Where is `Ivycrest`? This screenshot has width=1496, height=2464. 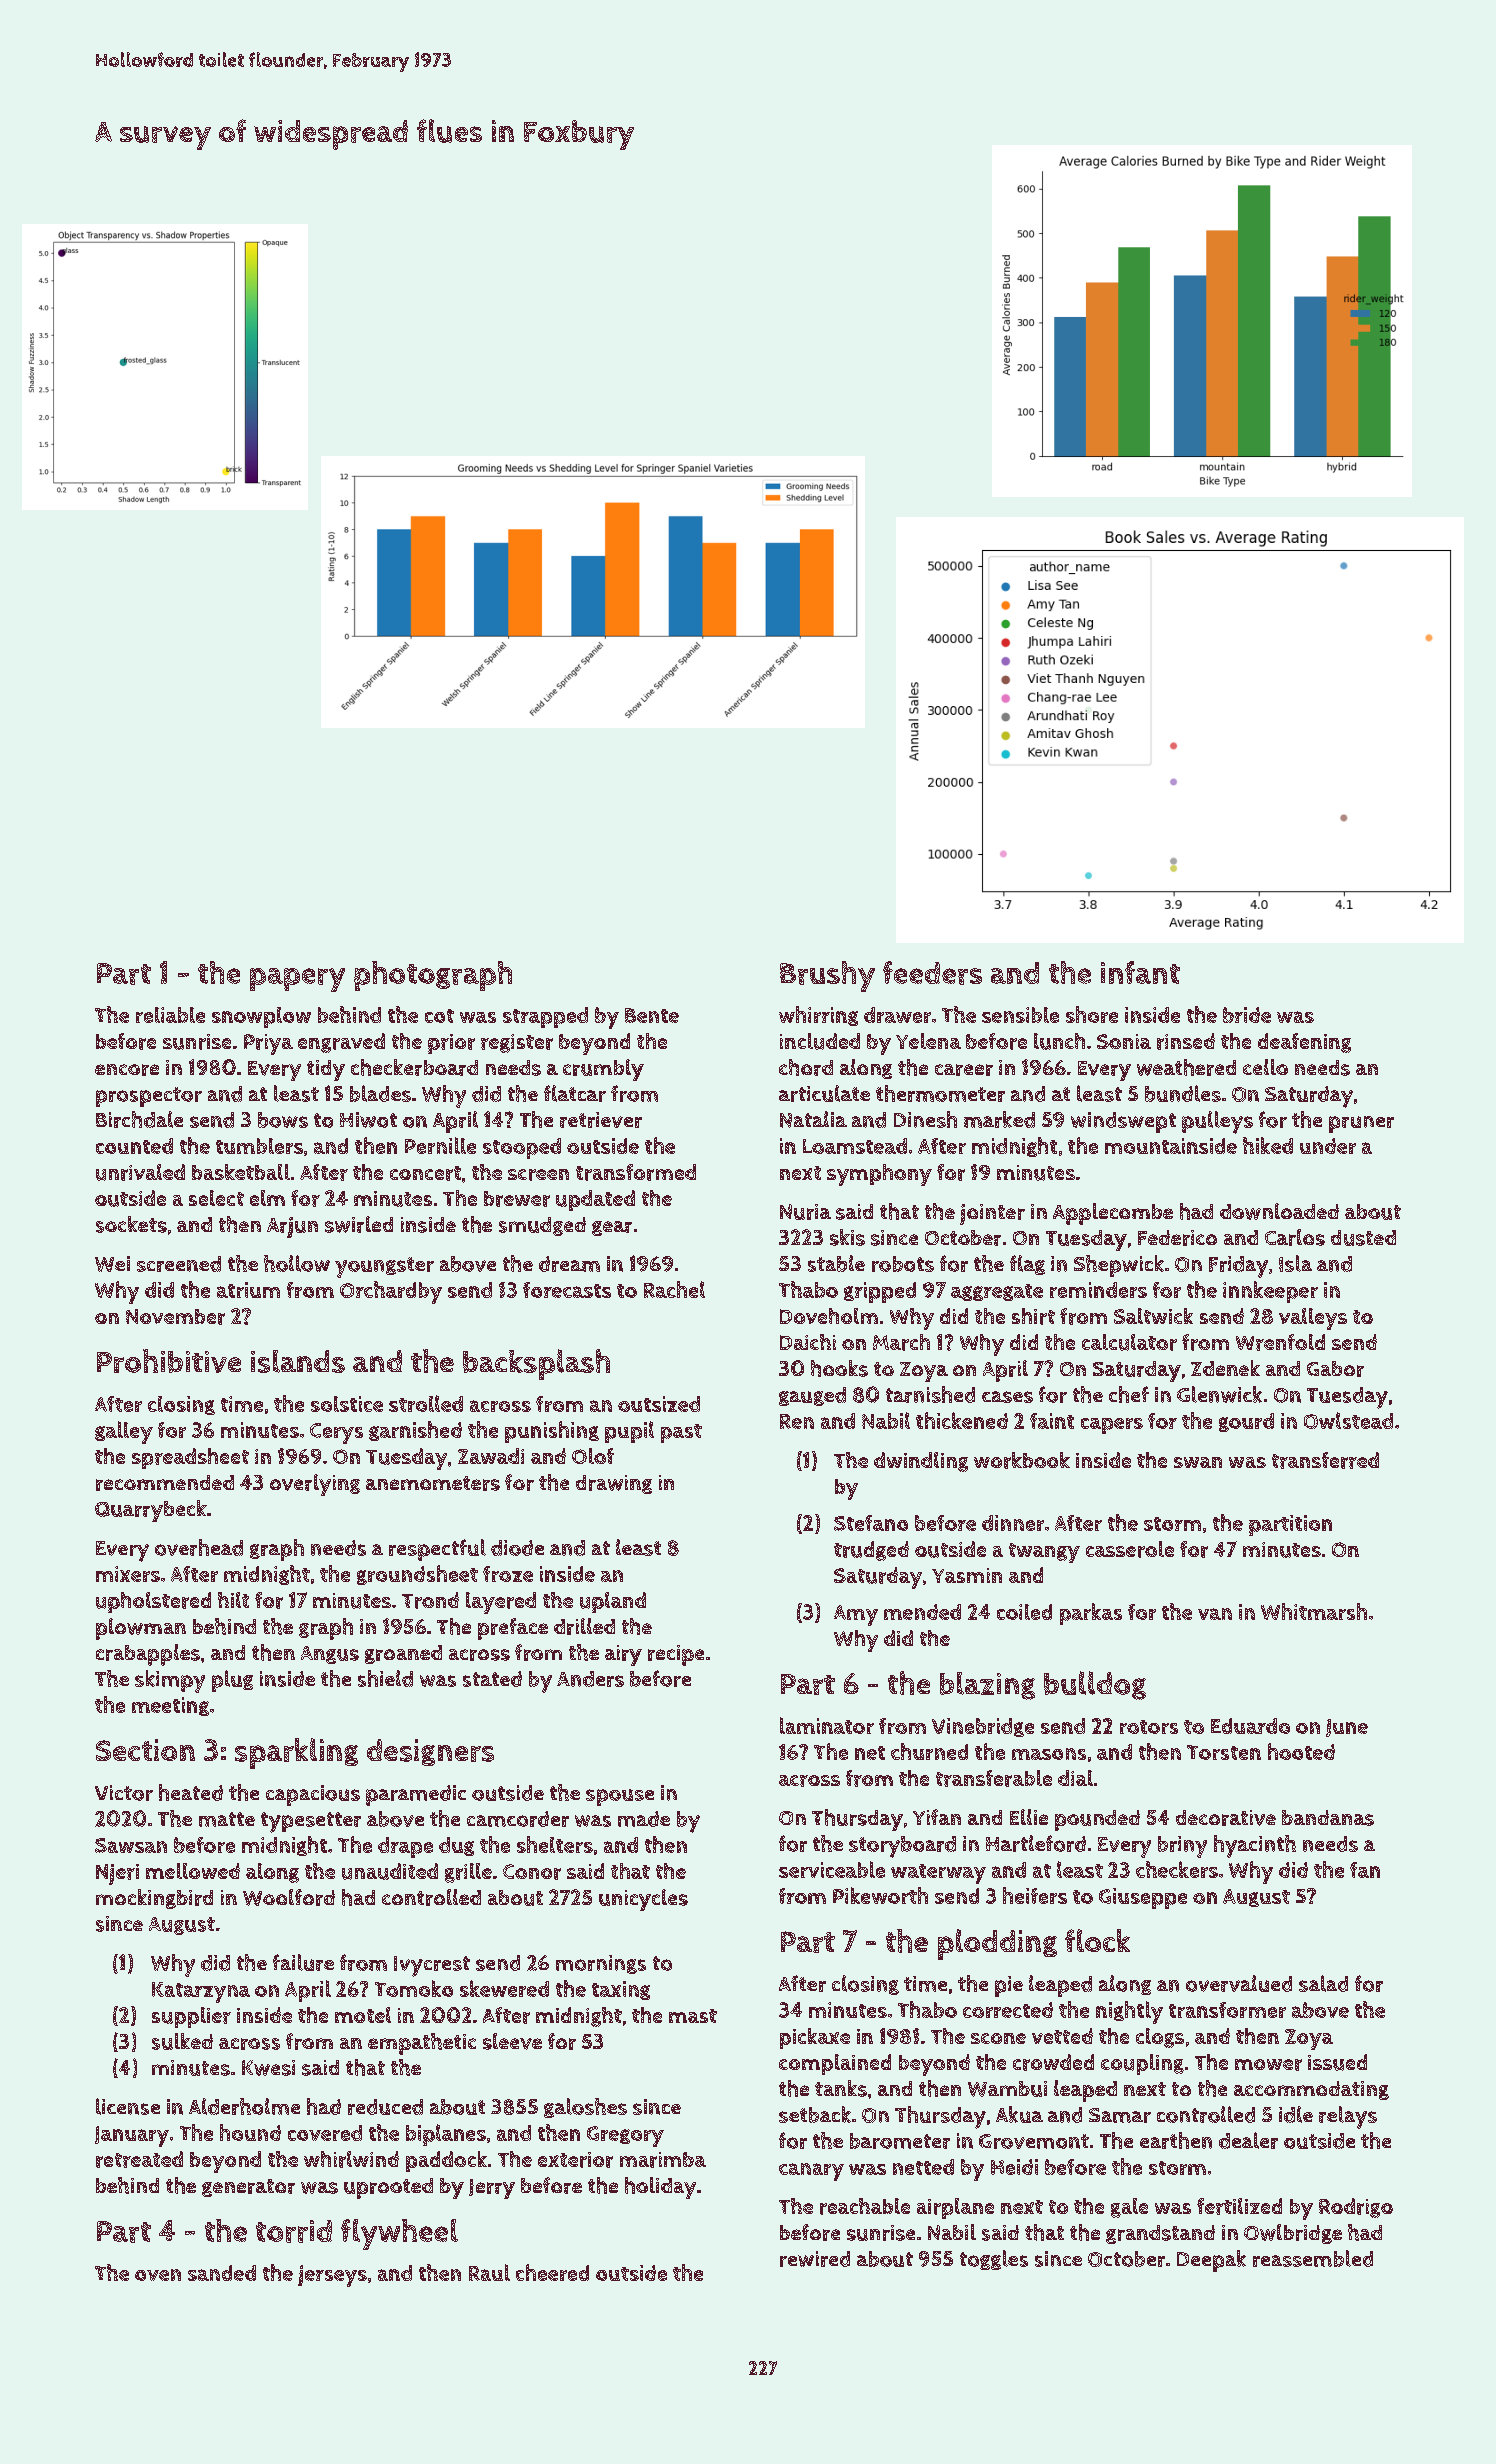
Ivycrest is located at coordinates (432, 1966).
